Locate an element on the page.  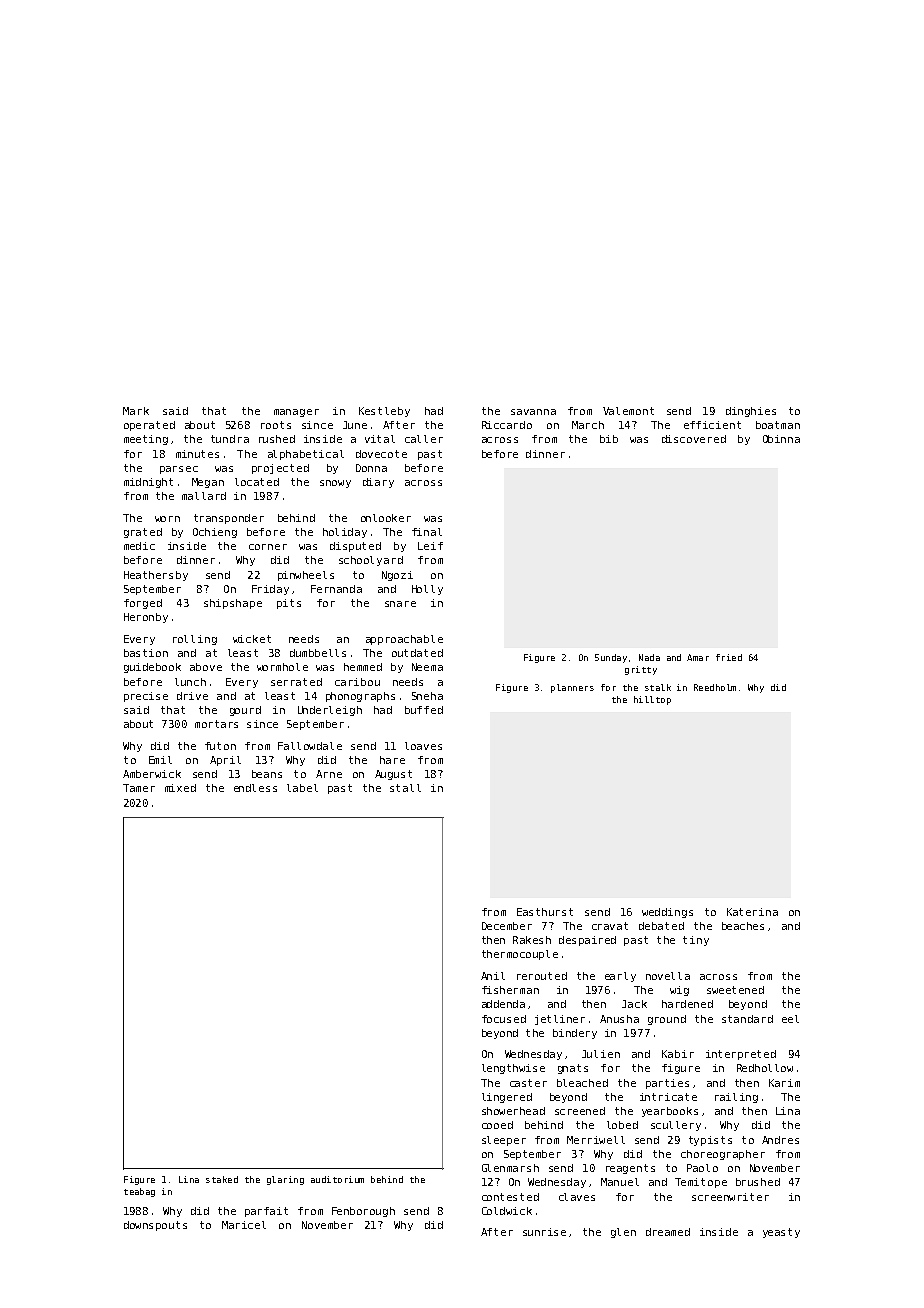
stall is located at coordinates (405, 788).
